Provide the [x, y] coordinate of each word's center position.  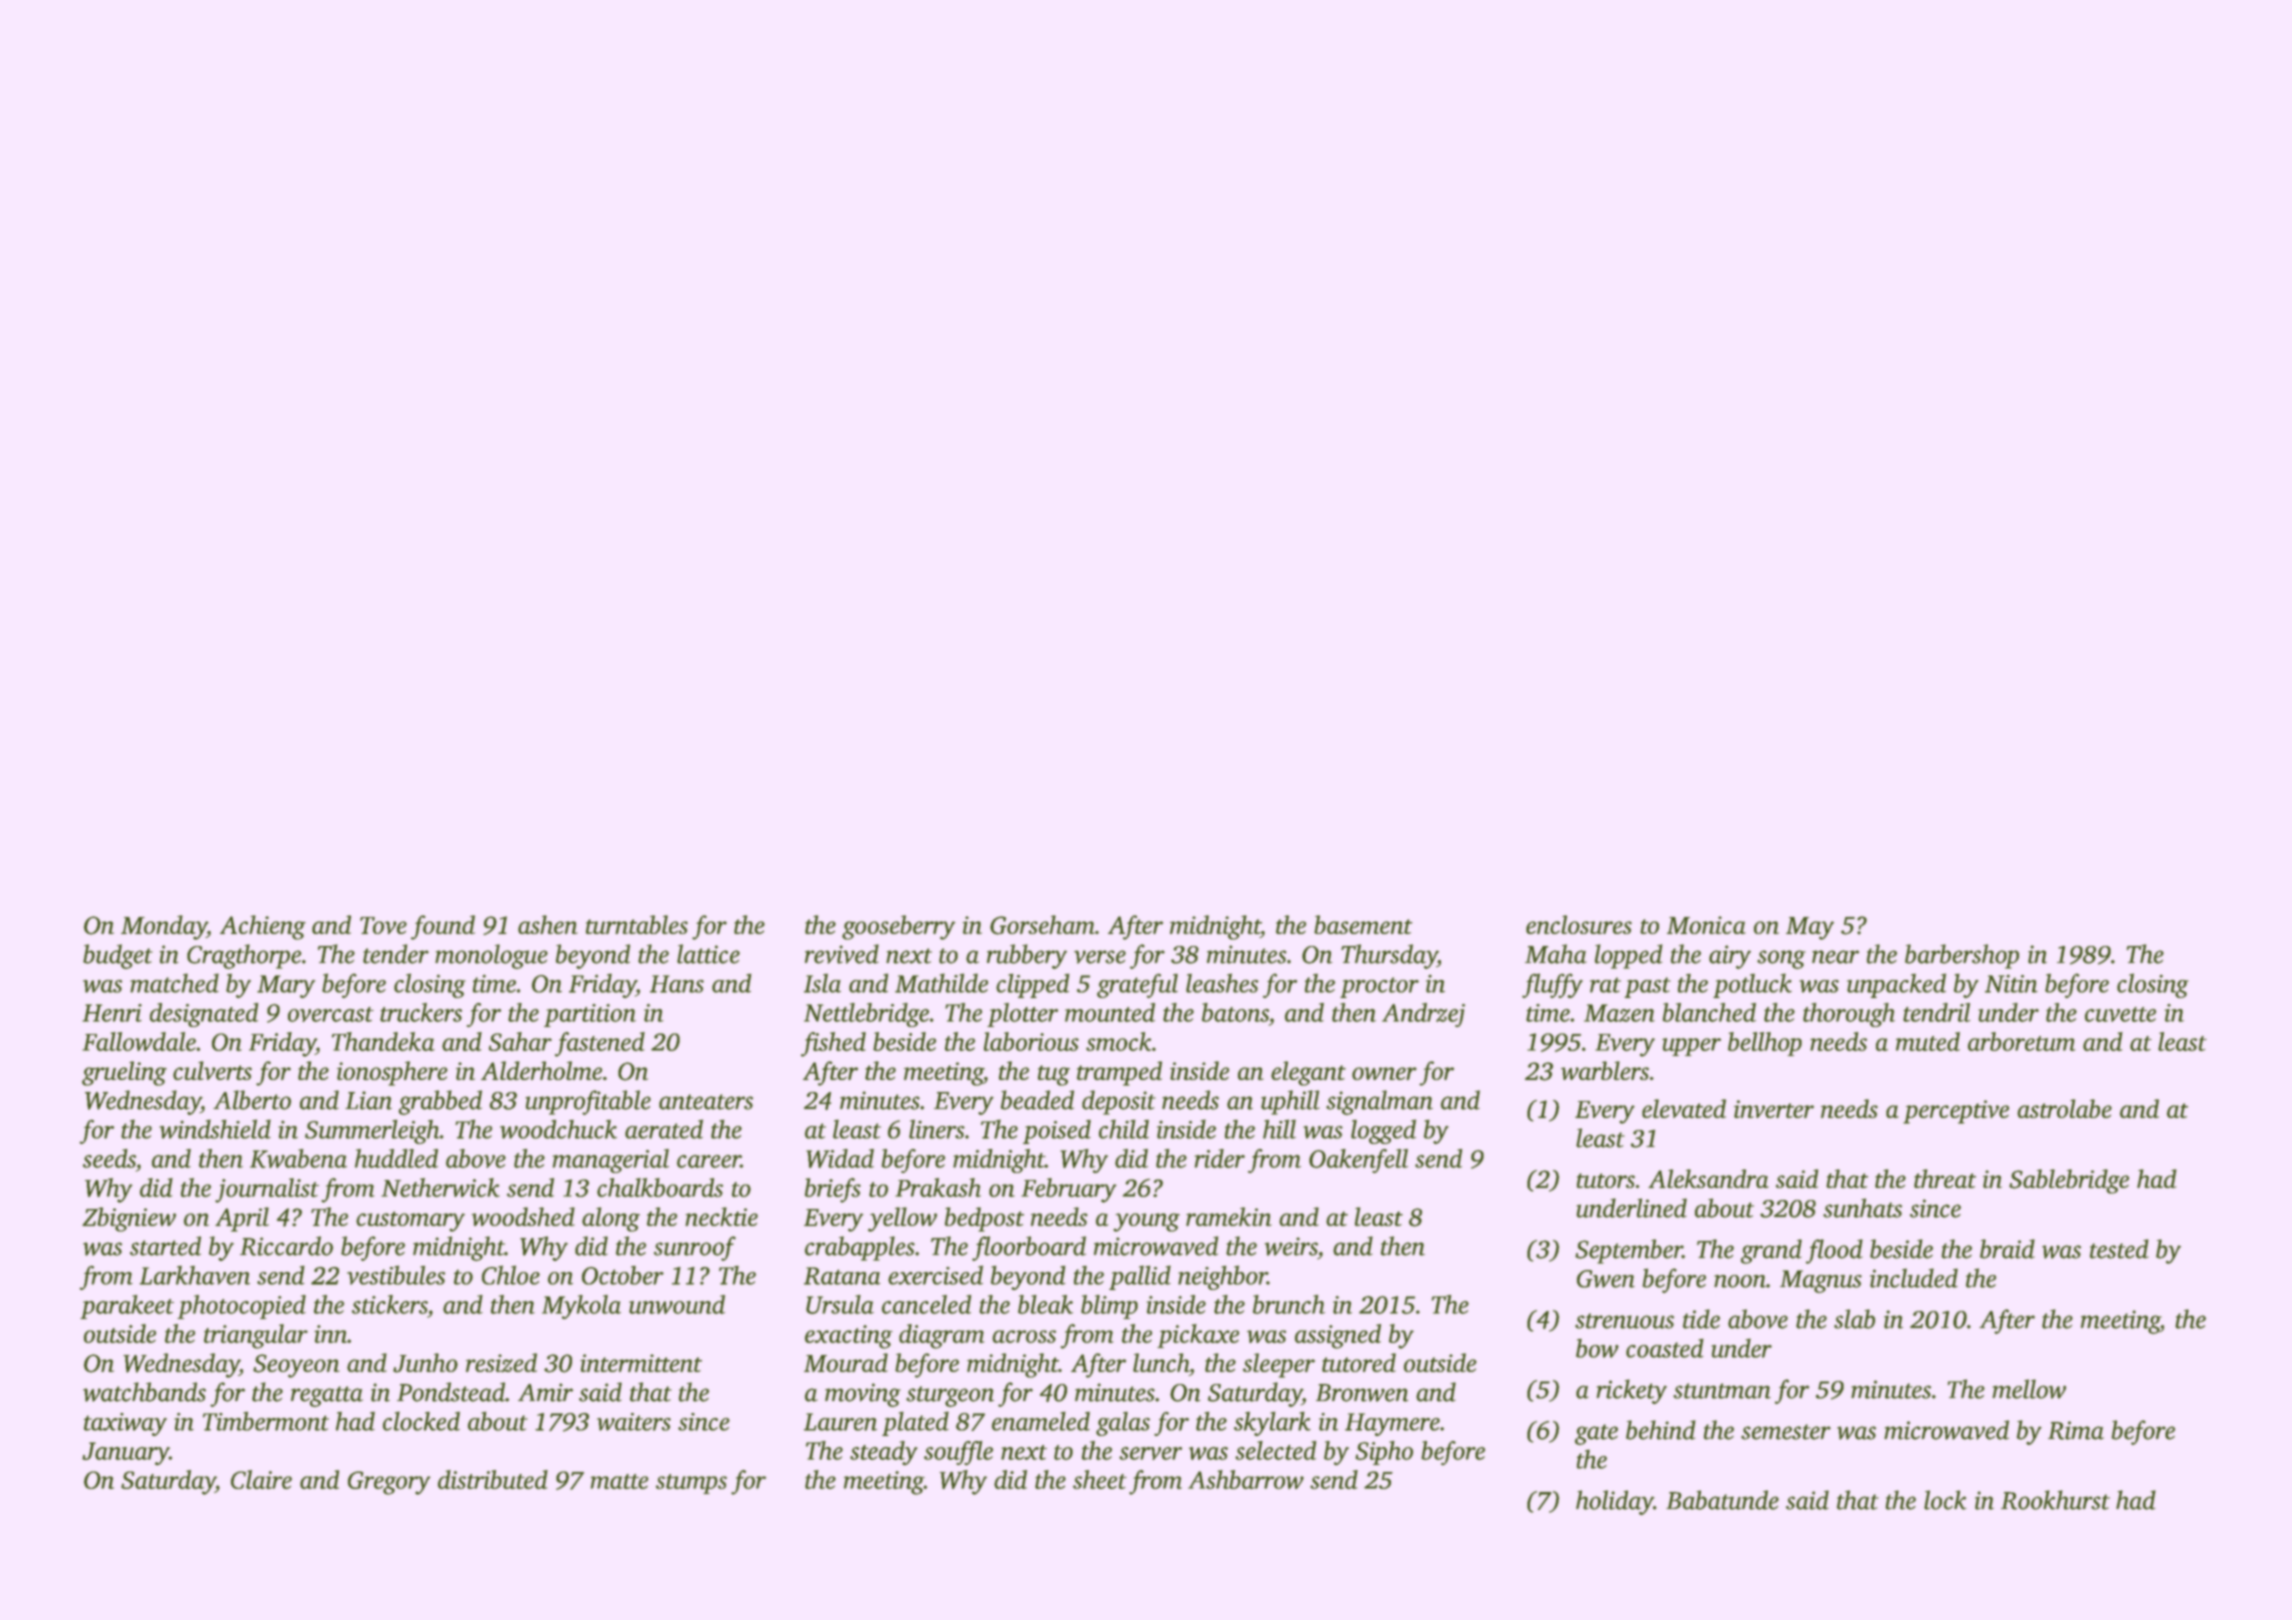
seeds [109, 1158]
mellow [2029, 1389]
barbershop [1962, 956]
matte [620, 1481]
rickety [1632, 1391]
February [1069, 1190]
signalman [1379, 1102]
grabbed [440, 1102]
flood [1834, 1251]
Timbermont [266, 1421]
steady [884, 1453]
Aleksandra [1708, 1178]
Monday [164, 927]
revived [842, 954]
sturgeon [950, 1396]
